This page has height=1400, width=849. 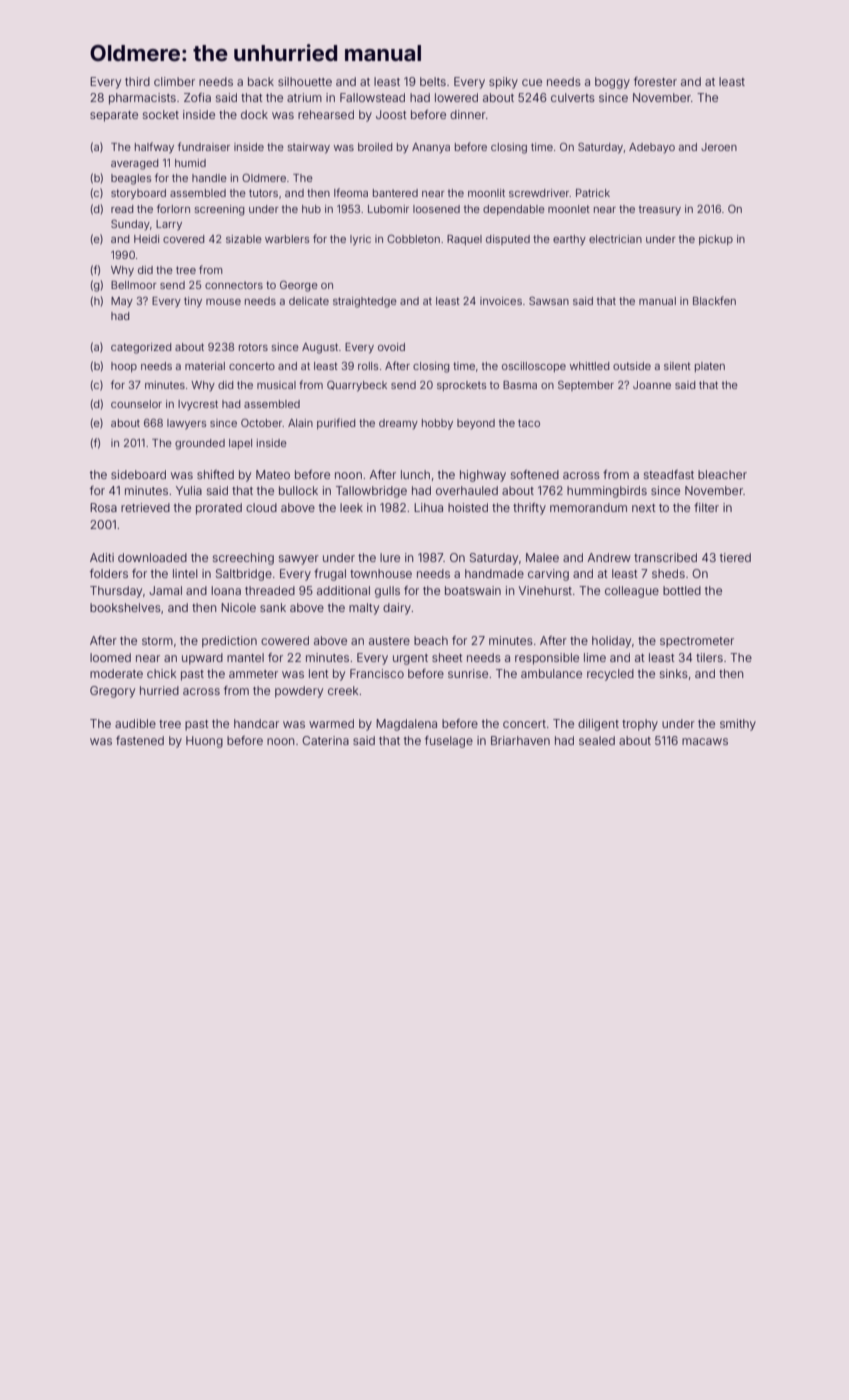 I want to click on tiered, so click(x=735, y=557).
